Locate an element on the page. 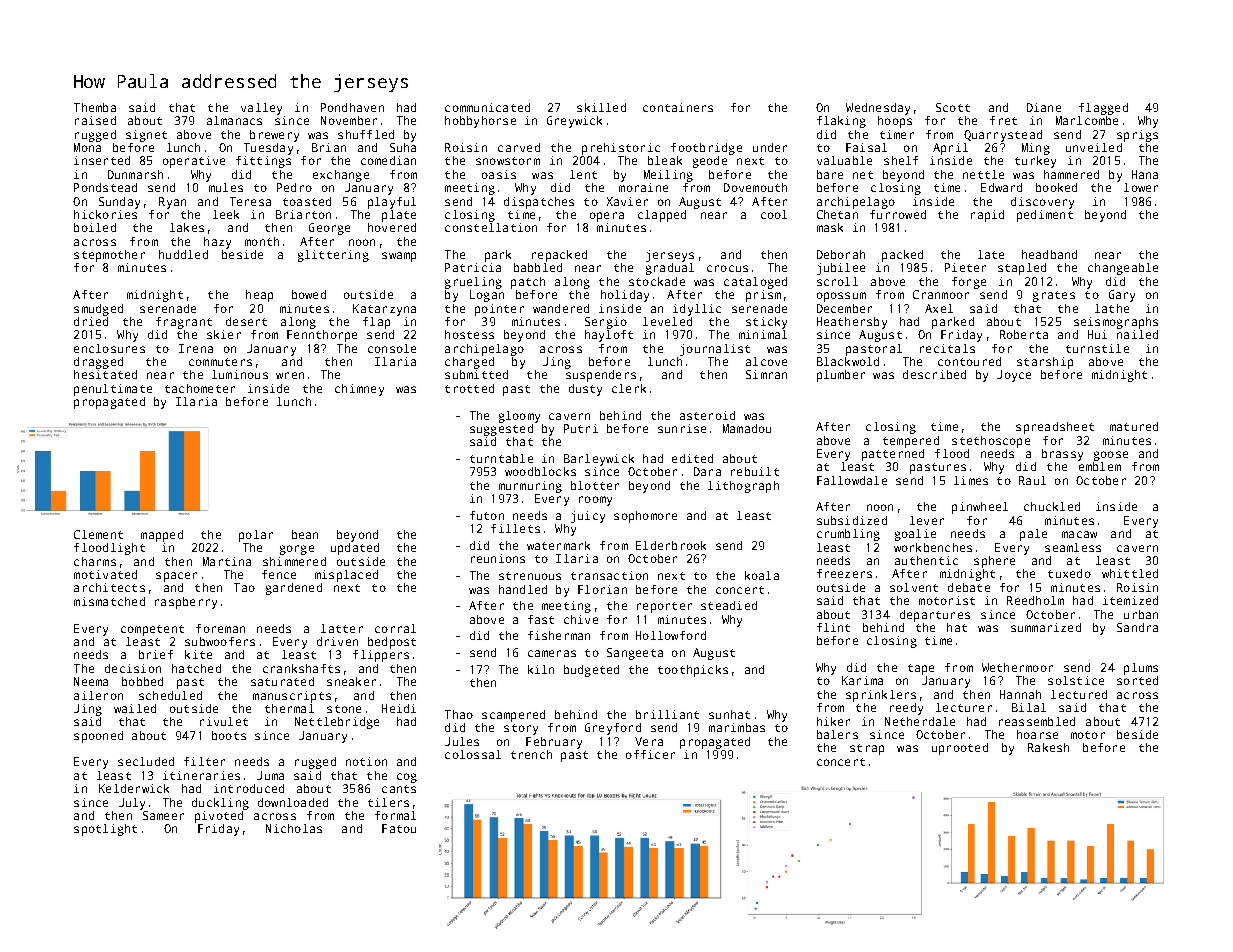 The height and width of the page is (952, 1233). sticky is located at coordinates (766, 323).
